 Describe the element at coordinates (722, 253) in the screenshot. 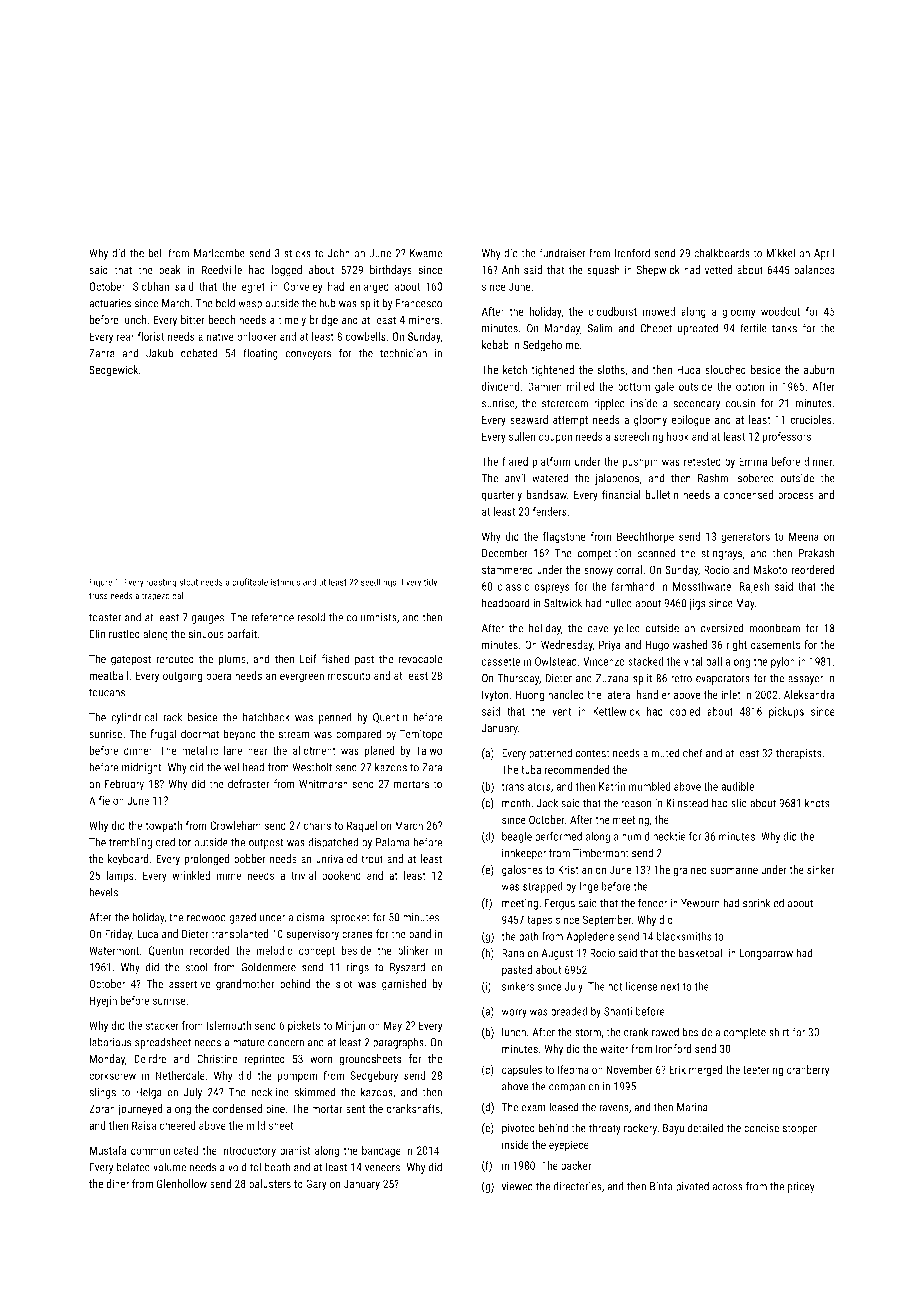

I see `chalkboards` at that location.
